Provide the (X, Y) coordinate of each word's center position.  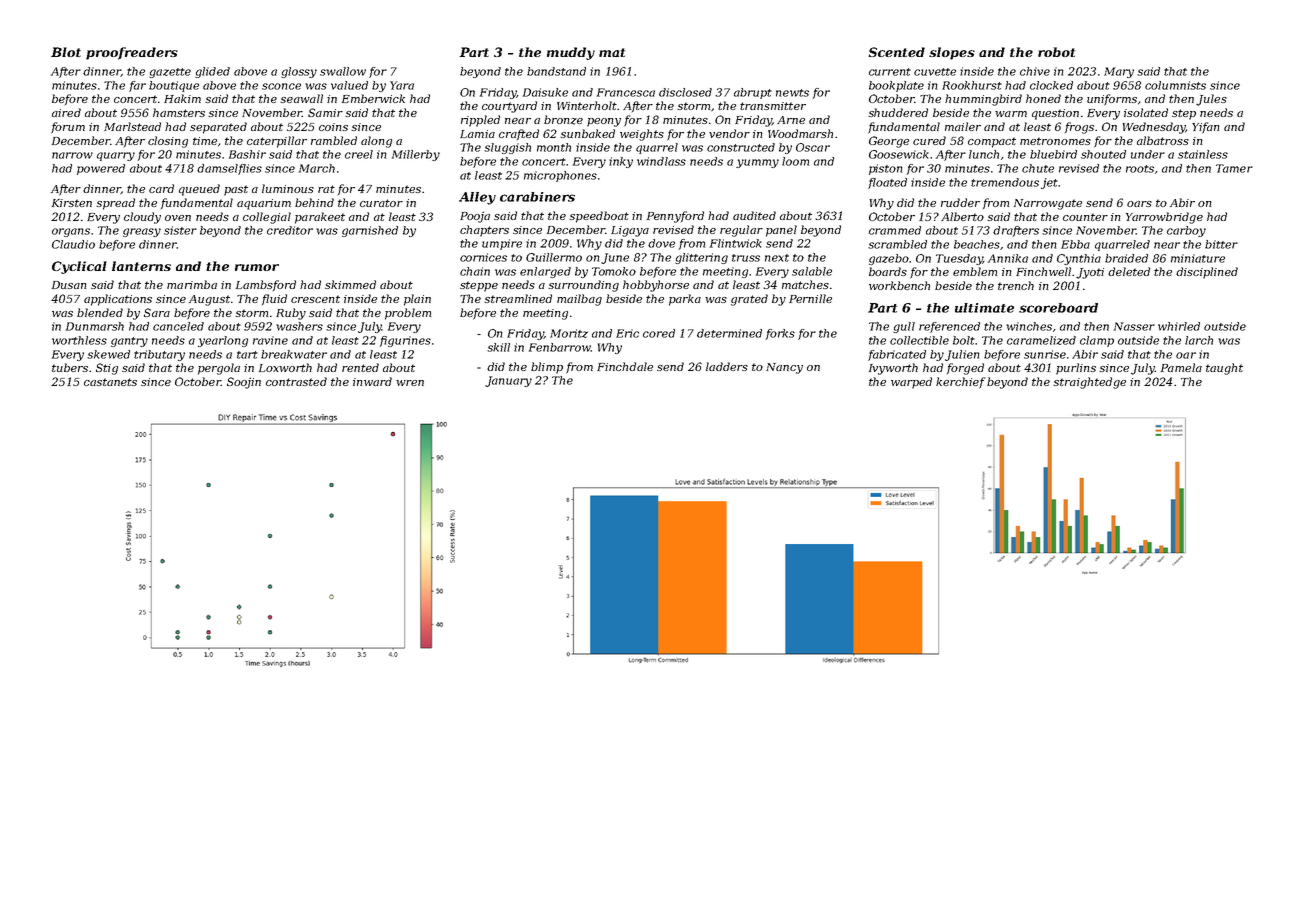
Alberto (962, 216)
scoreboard (1058, 308)
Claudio (73, 244)
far (137, 86)
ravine (270, 340)
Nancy (784, 368)
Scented (897, 52)
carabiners (537, 197)
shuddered (898, 112)
